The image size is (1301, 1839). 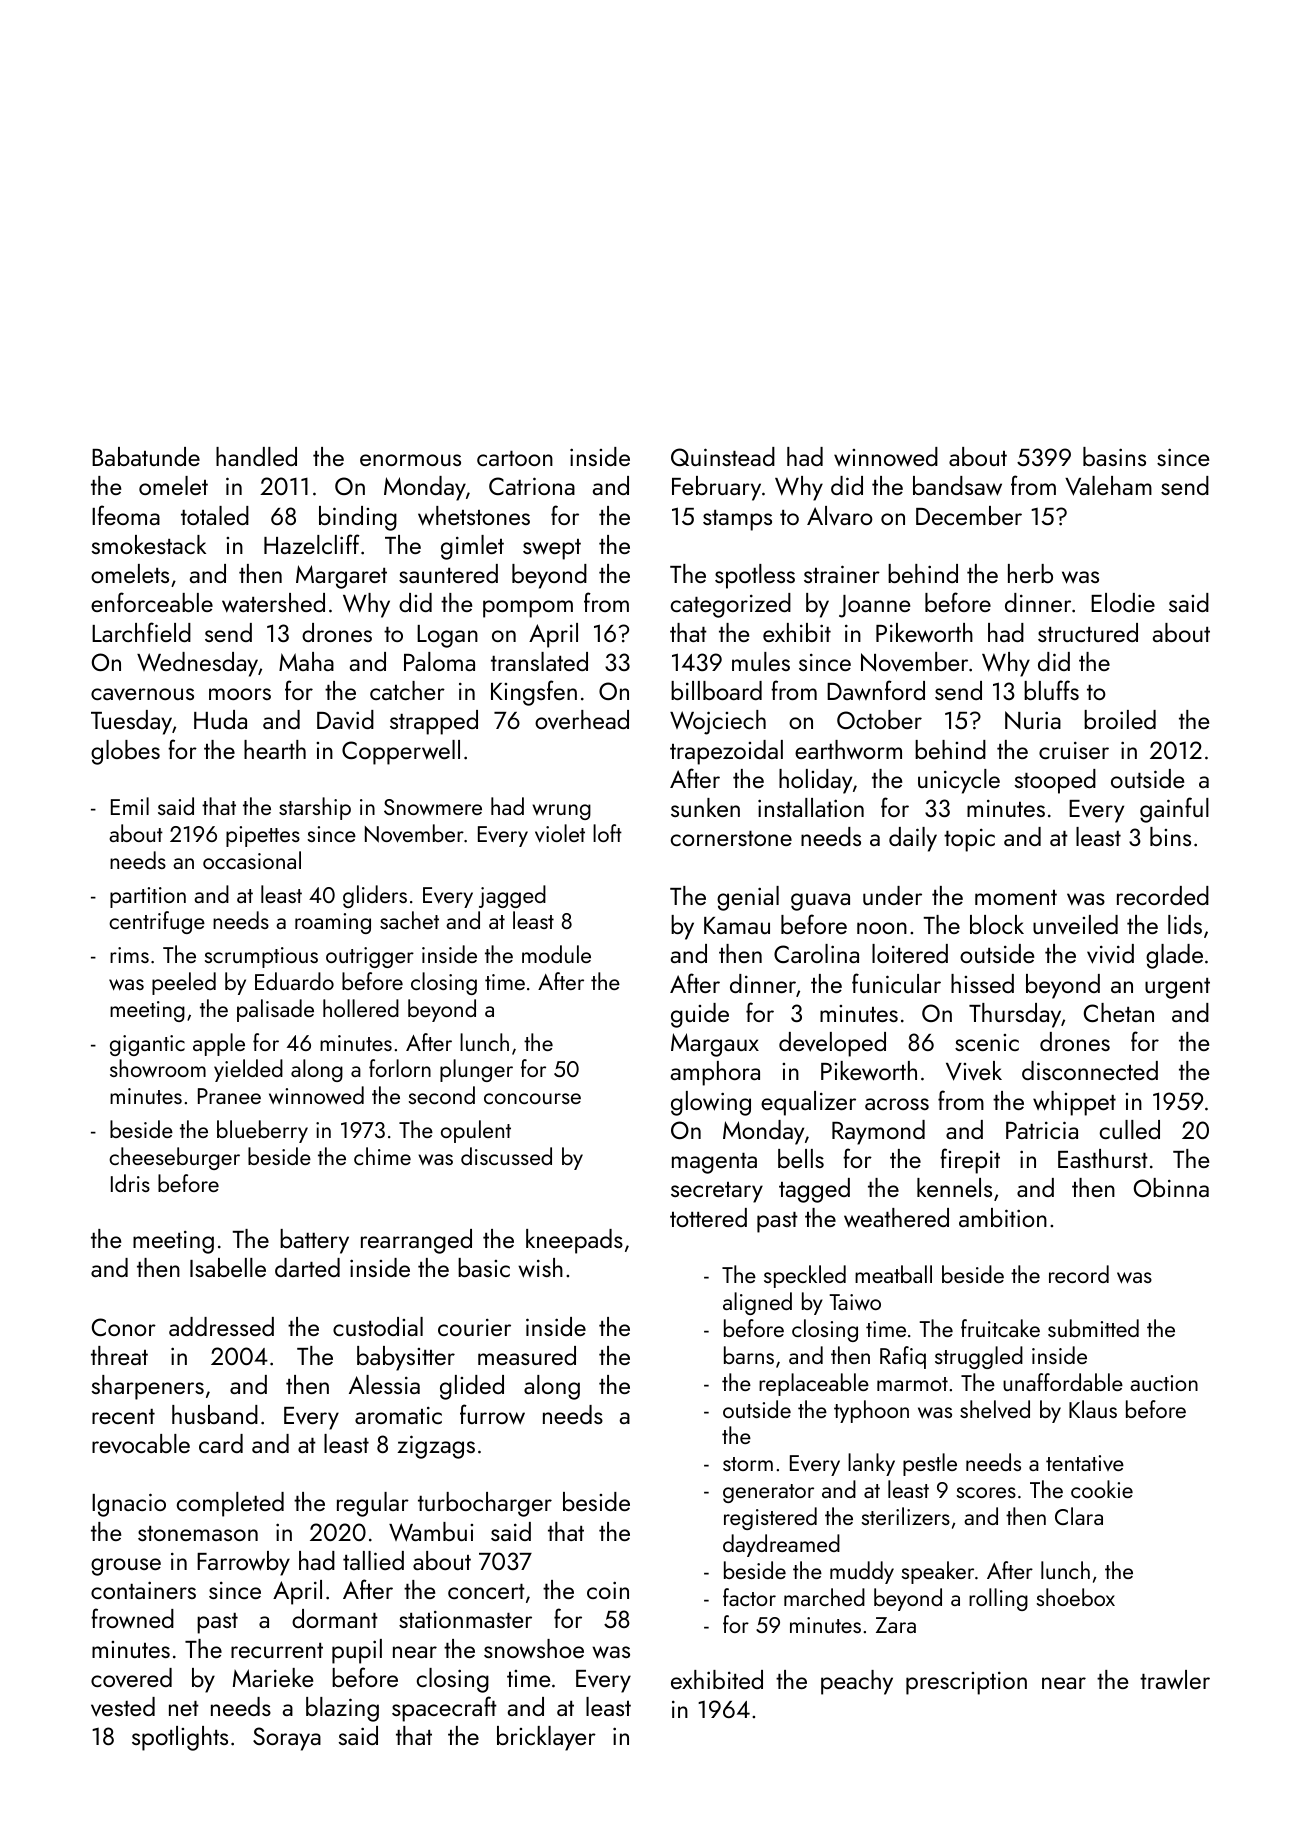 What do you see at coordinates (230, 1504) in the screenshot?
I see `completed` at bounding box center [230, 1504].
